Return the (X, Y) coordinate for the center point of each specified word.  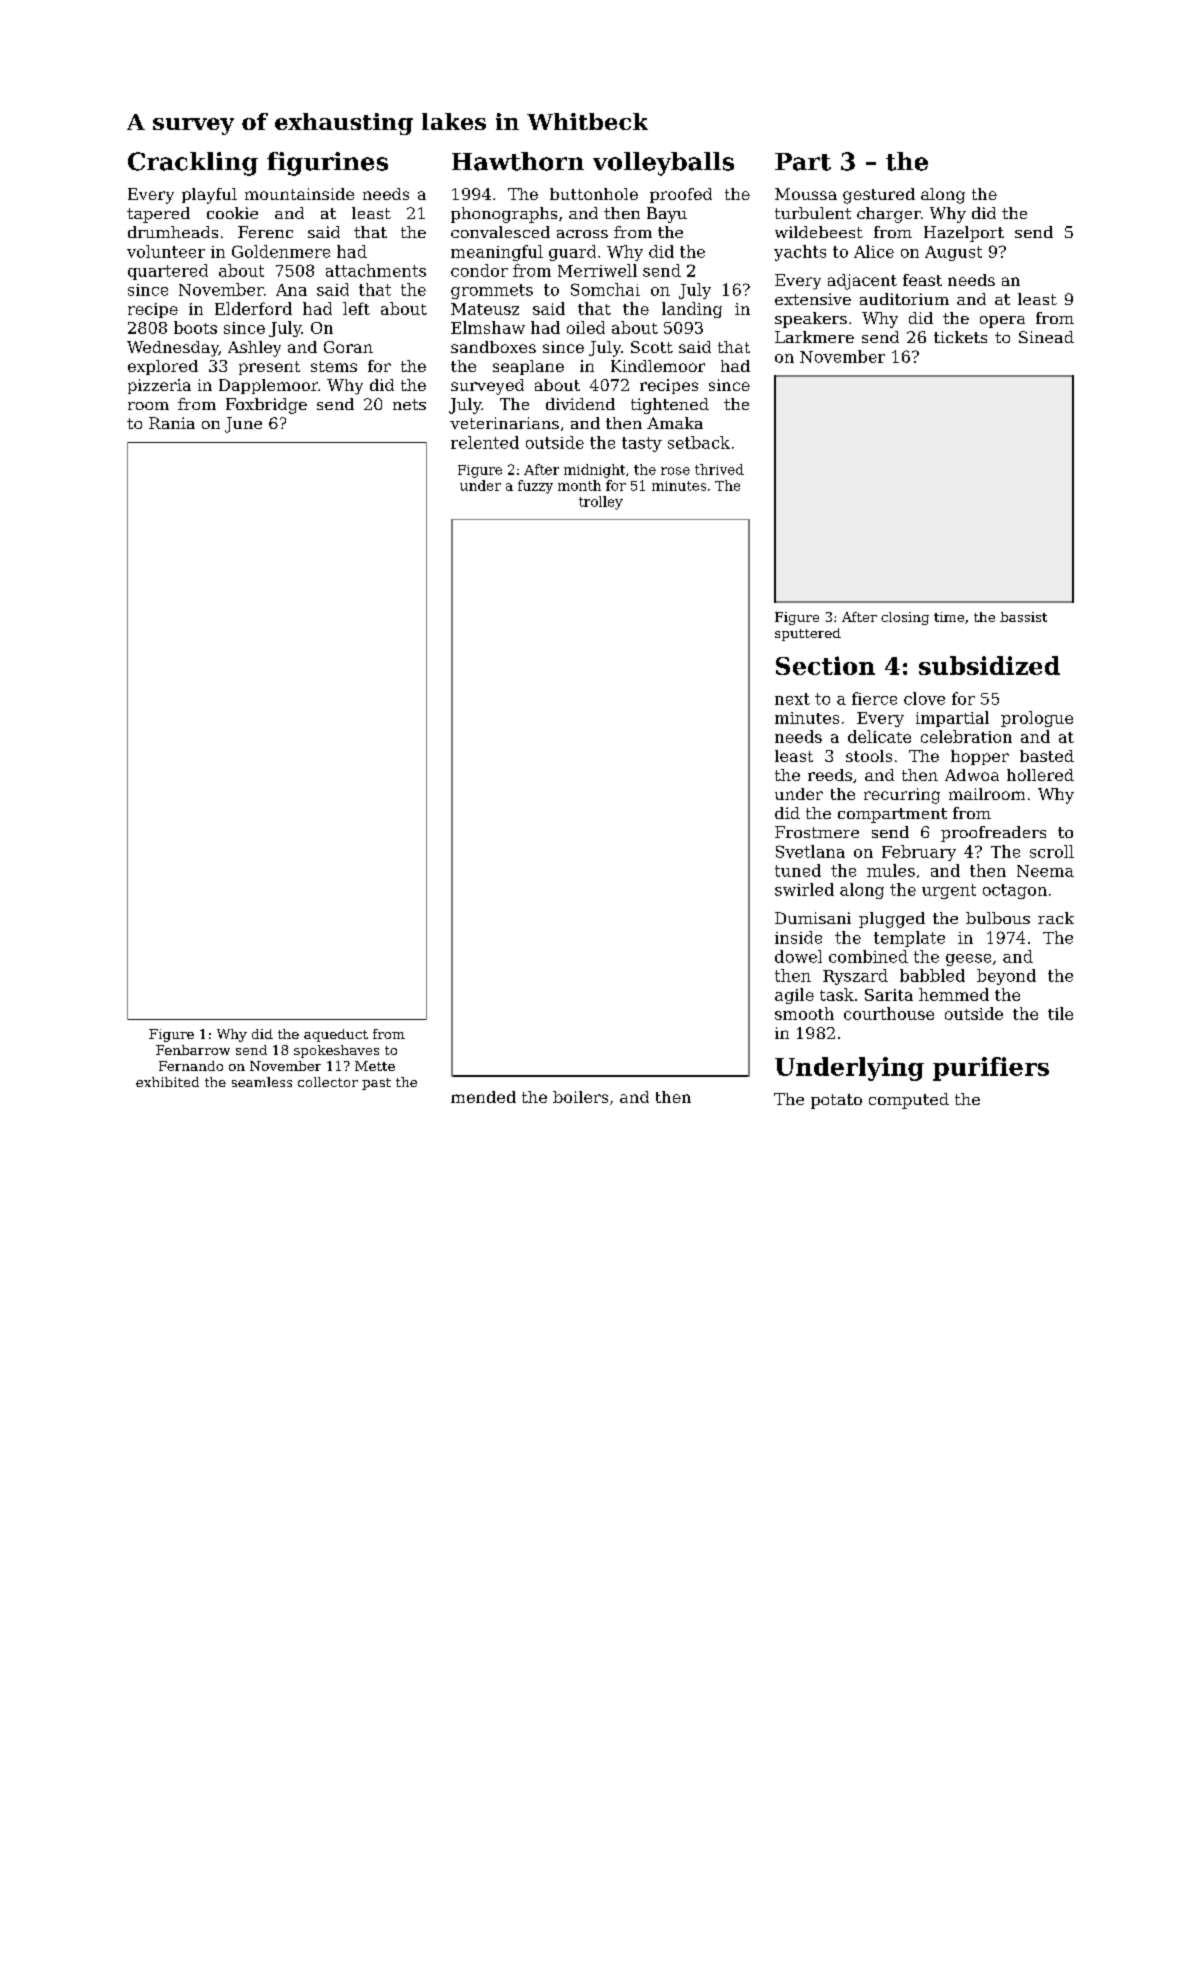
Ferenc (265, 232)
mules (891, 870)
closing (905, 618)
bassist (1023, 617)
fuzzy (535, 487)
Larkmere (814, 337)
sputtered (808, 634)
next (792, 699)
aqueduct (336, 1035)
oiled (586, 327)
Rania (172, 423)
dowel (798, 956)
